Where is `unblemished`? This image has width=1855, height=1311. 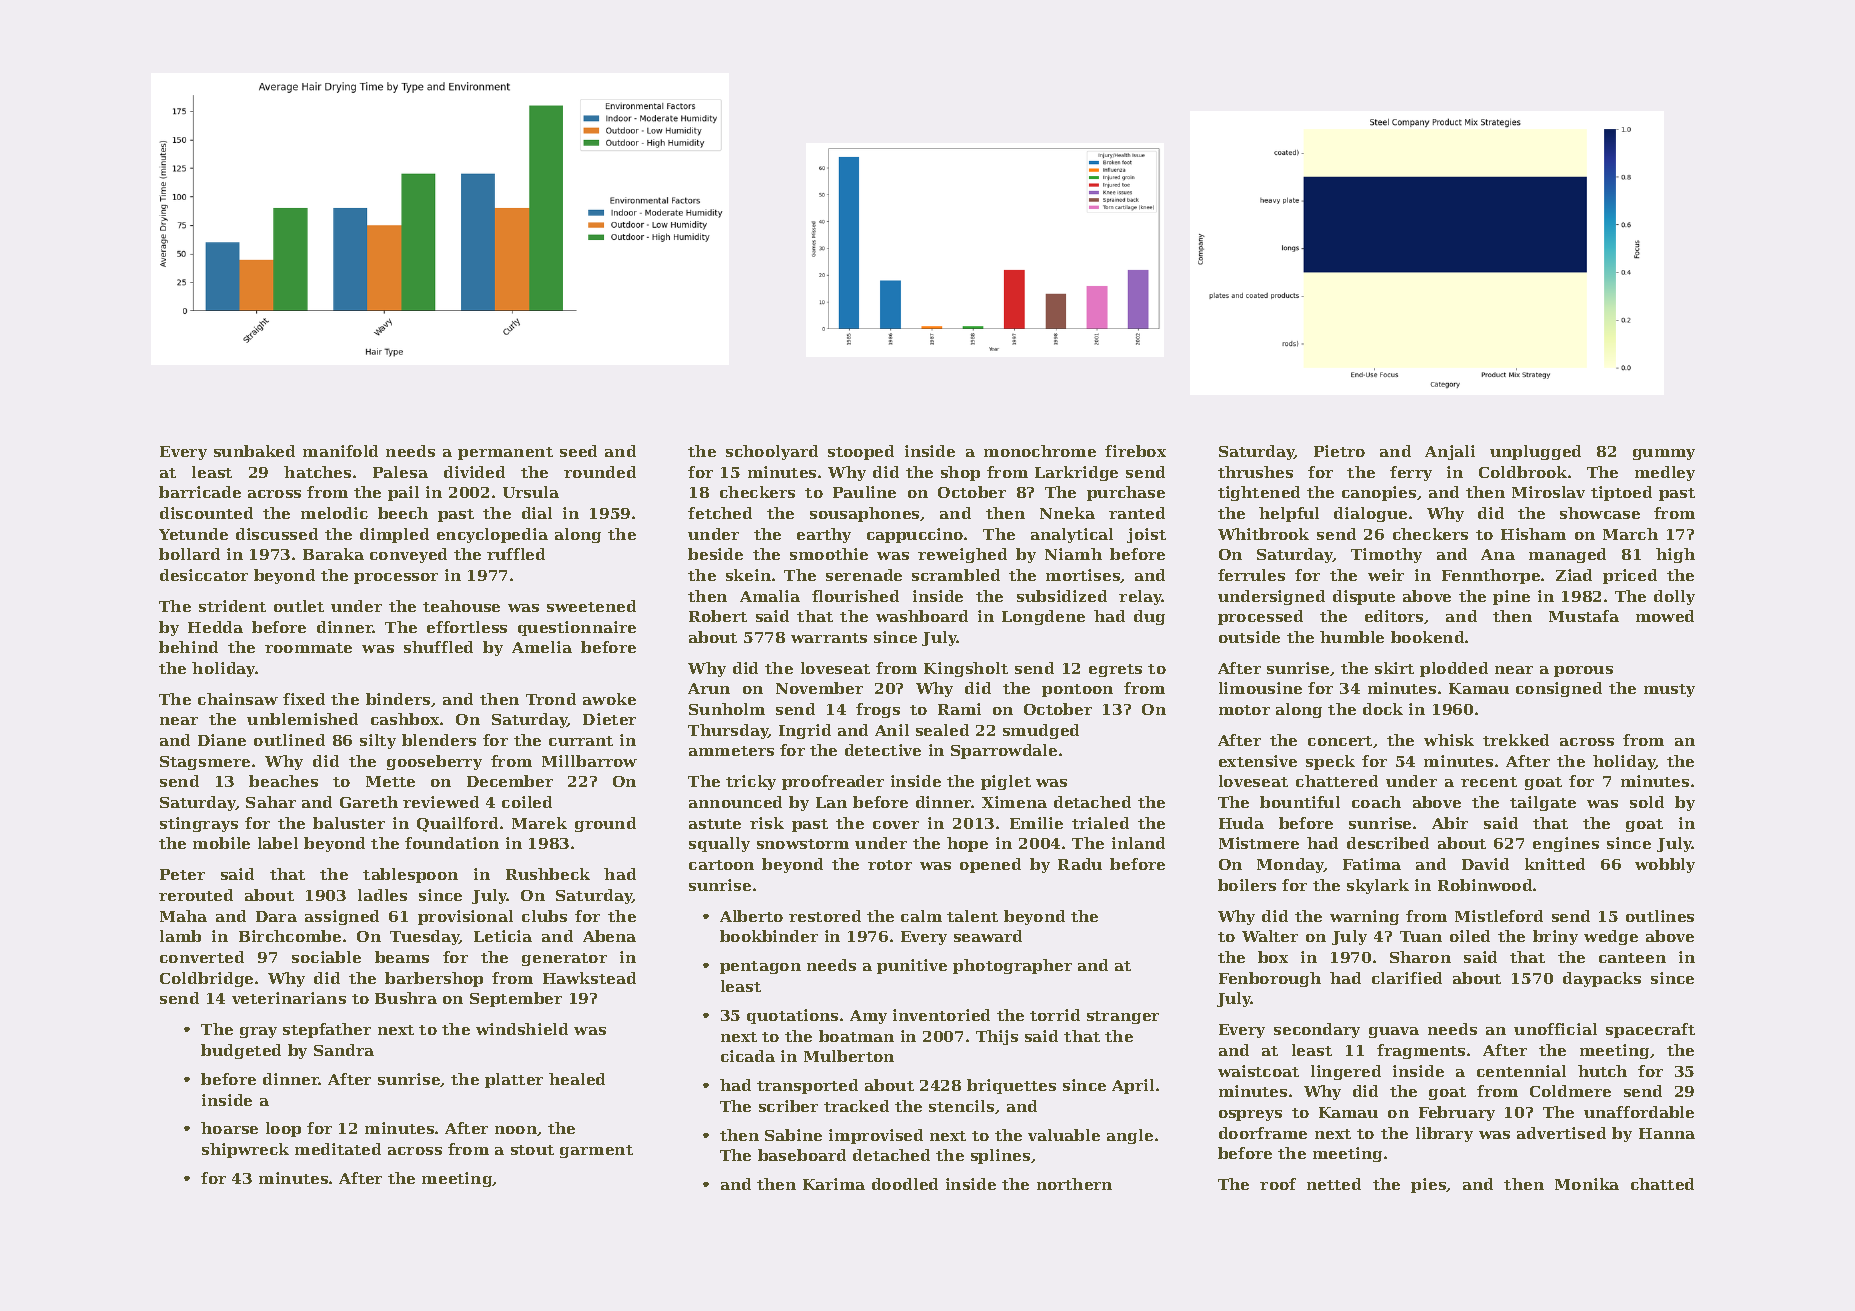
unblemished is located at coordinates (302, 719).
